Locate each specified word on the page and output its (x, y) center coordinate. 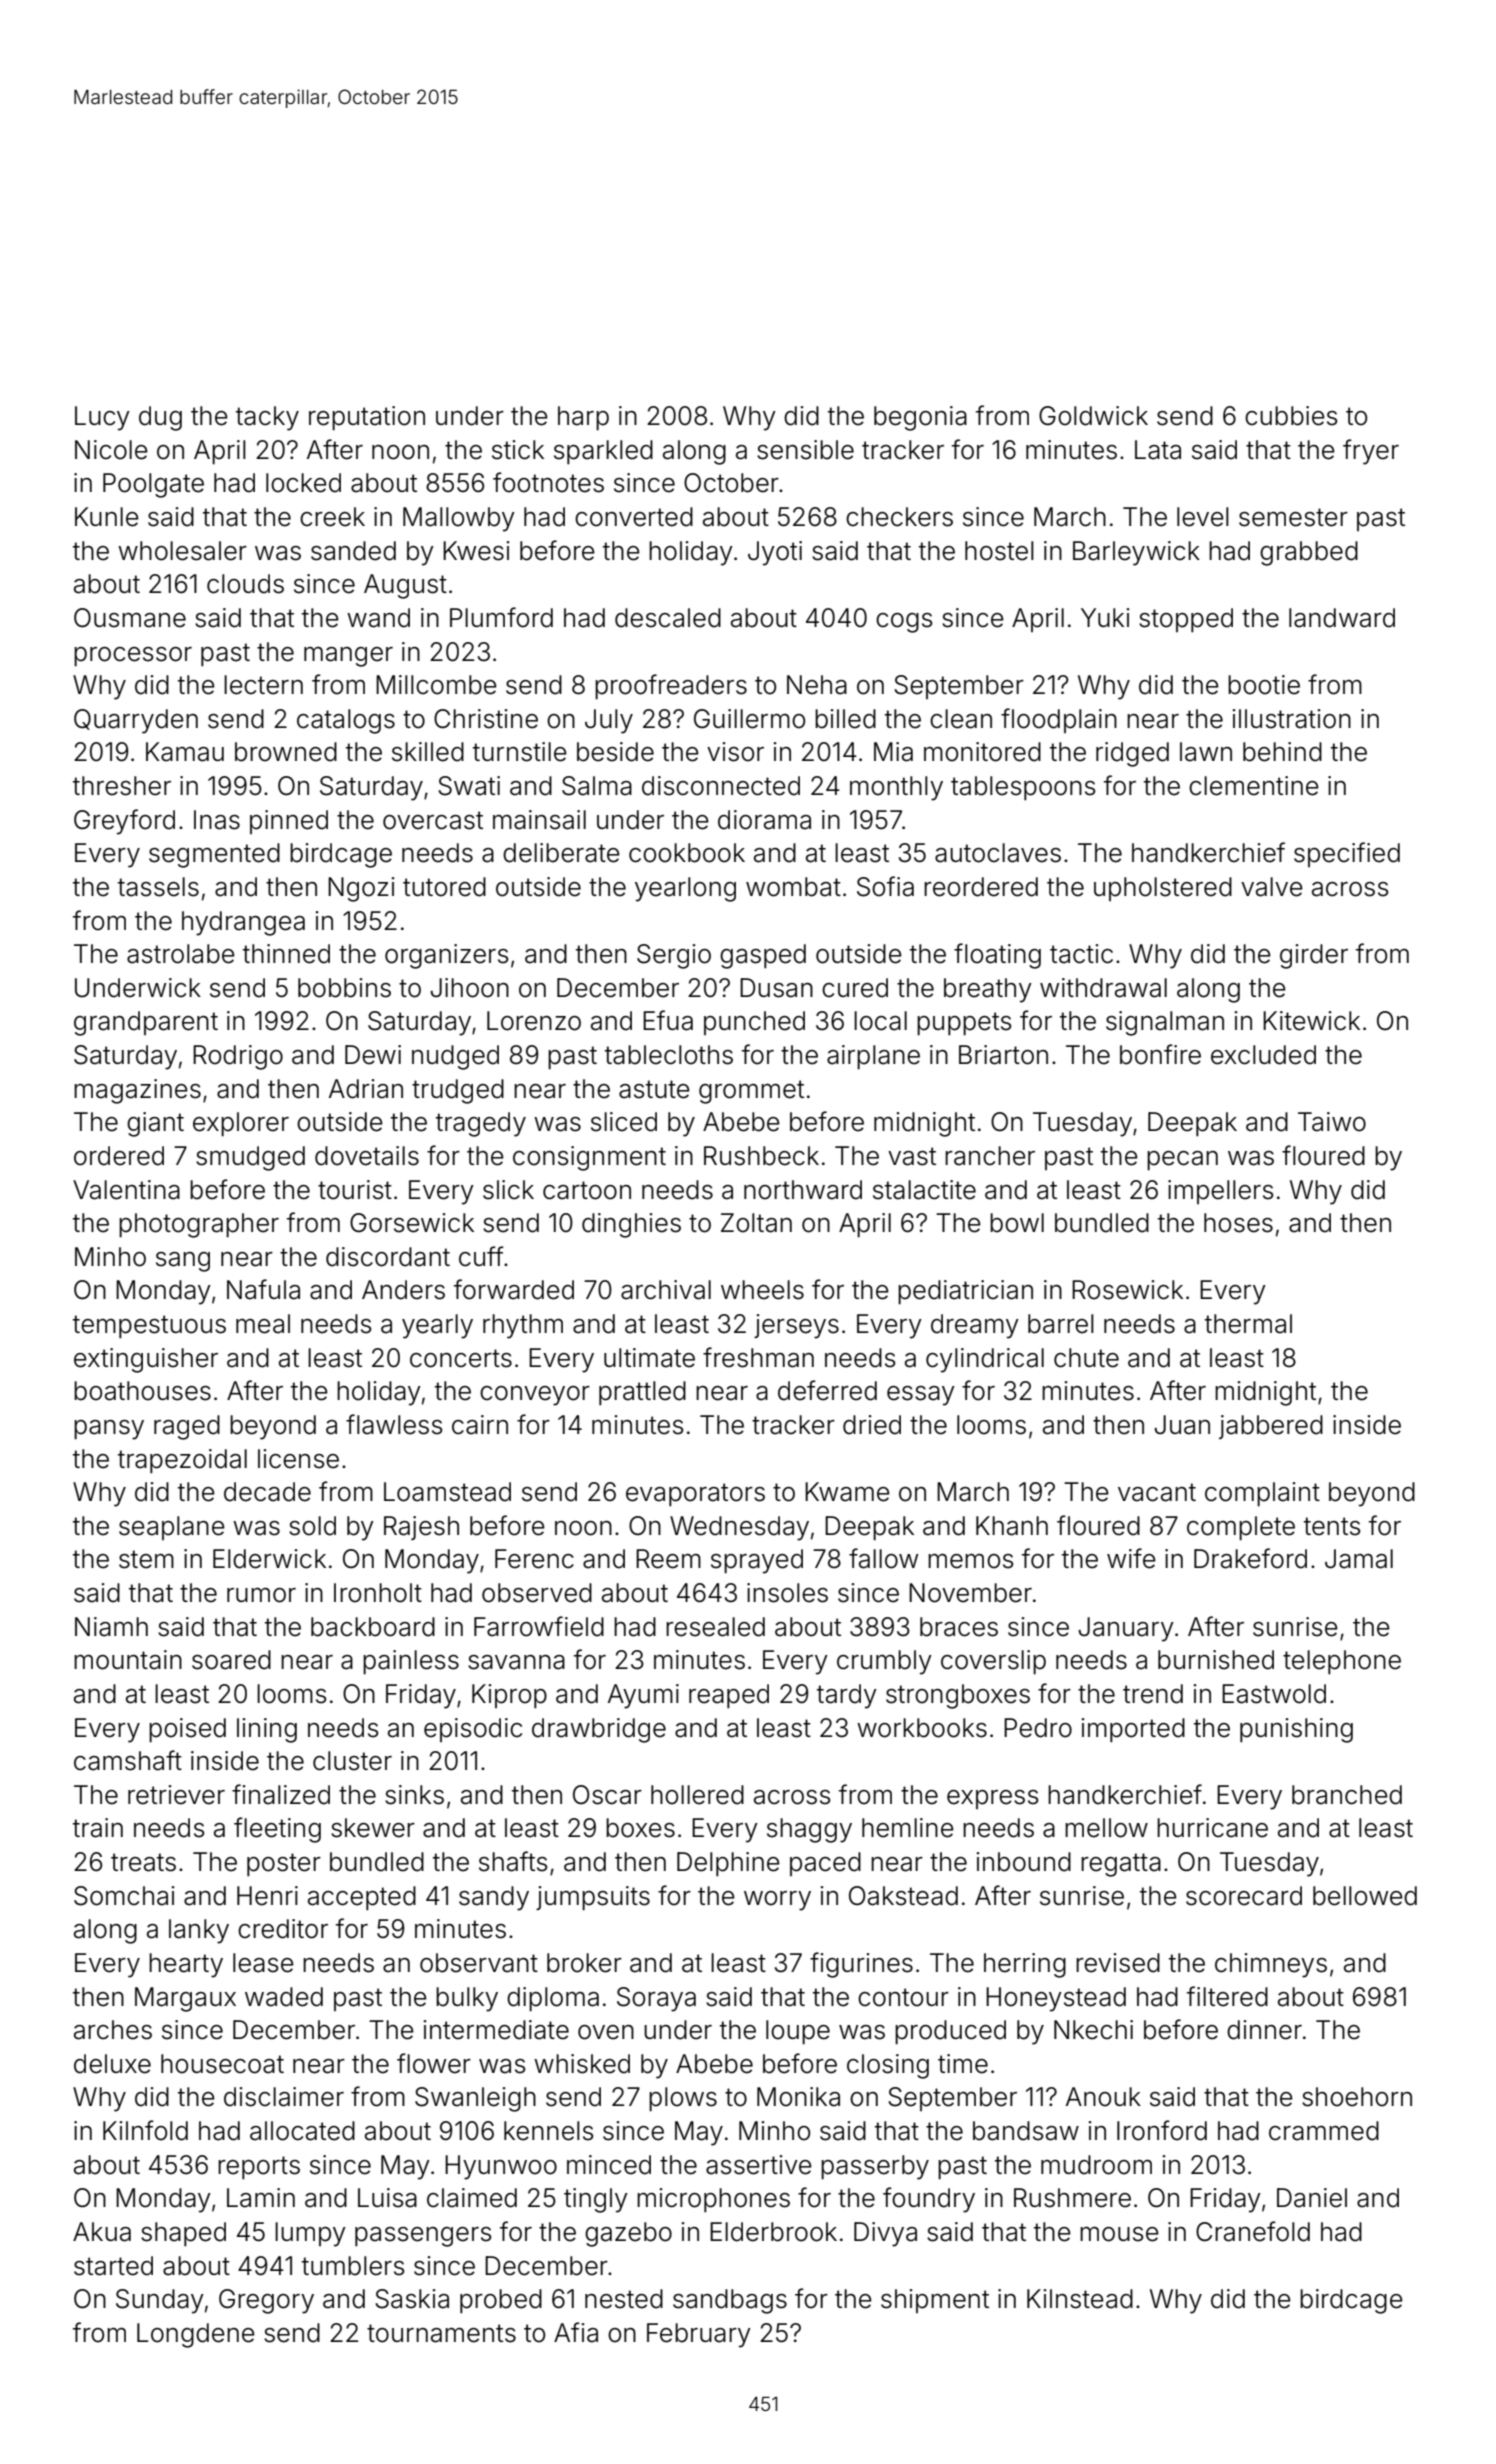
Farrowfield (539, 1626)
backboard (373, 1627)
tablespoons (1023, 788)
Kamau (185, 752)
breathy (988, 990)
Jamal (1359, 1559)
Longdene (196, 2335)
